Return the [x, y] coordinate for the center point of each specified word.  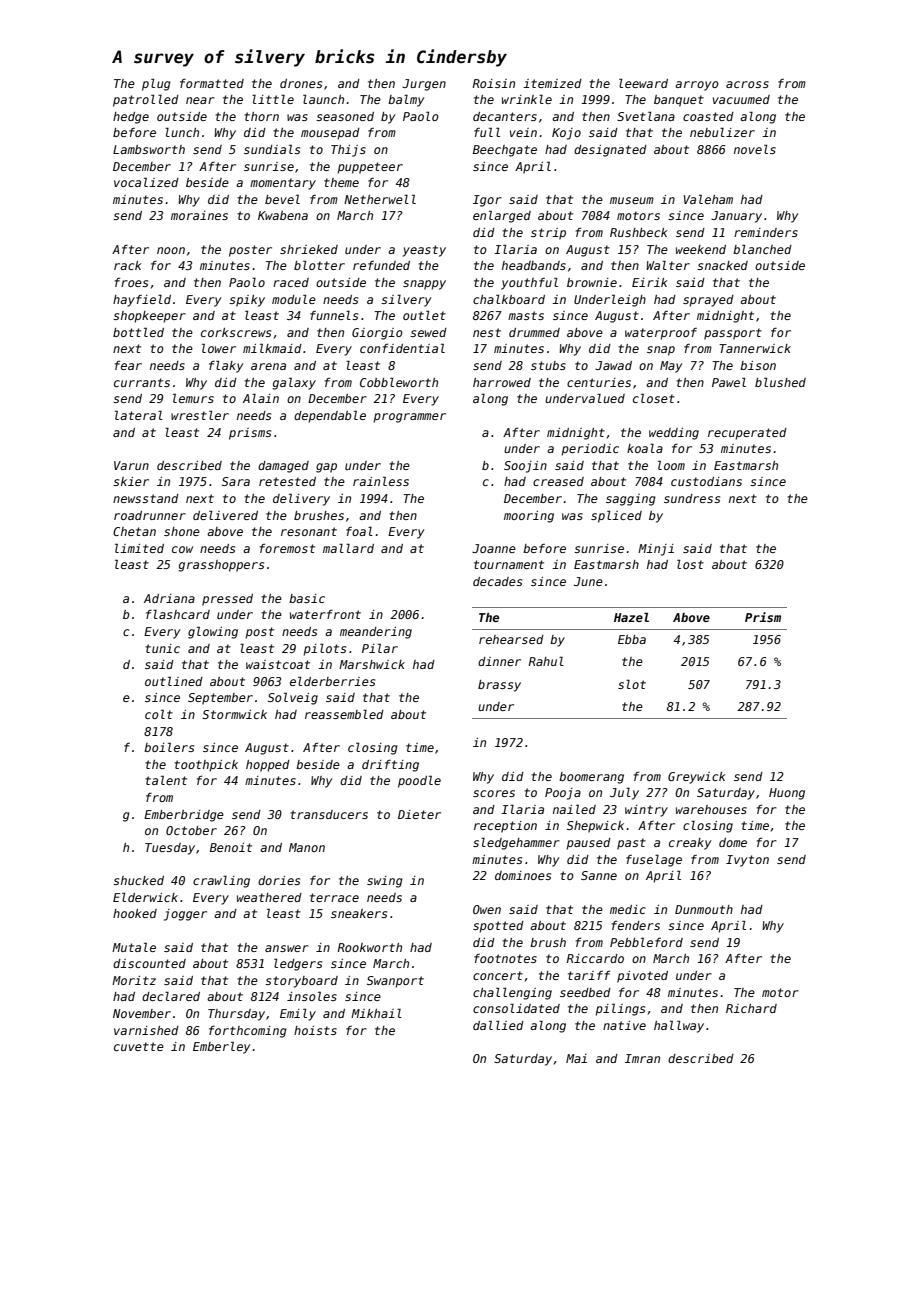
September [220, 699]
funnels [334, 315]
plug [156, 84]
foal [359, 531]
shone [182, 531]
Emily [298, 1014]
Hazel [631, 617]
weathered [269, 897]
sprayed [708, 301]
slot [632, 684]
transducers [329, 814]
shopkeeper [149, 317]
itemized [552, 83]
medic [628, 909]
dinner [499, 661]
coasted [708, 116]
